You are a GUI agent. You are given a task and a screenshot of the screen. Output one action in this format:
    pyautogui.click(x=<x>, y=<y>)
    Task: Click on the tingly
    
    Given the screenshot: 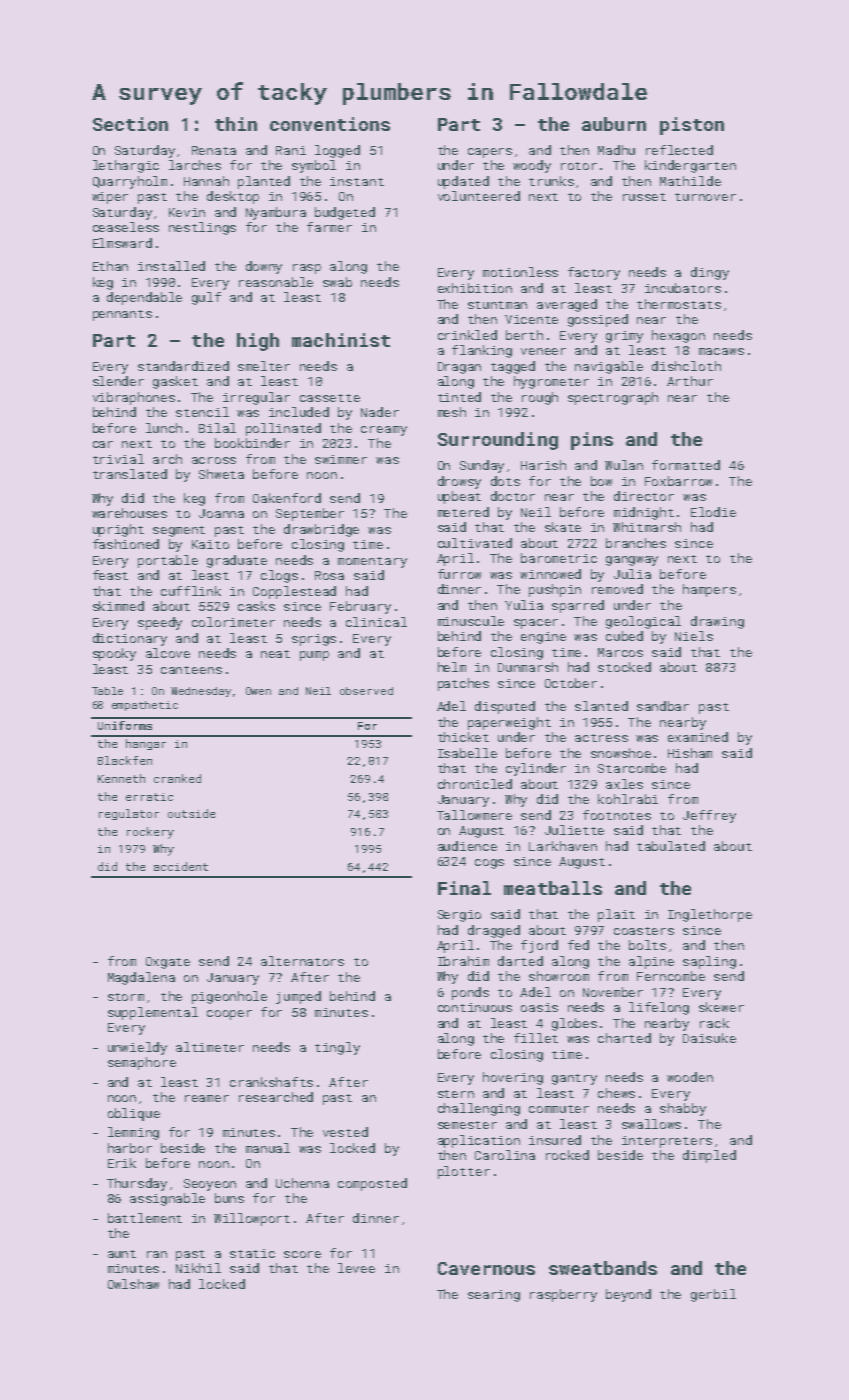 What is the action you would take?
    pyautogui.click(x=337, y=1048)
